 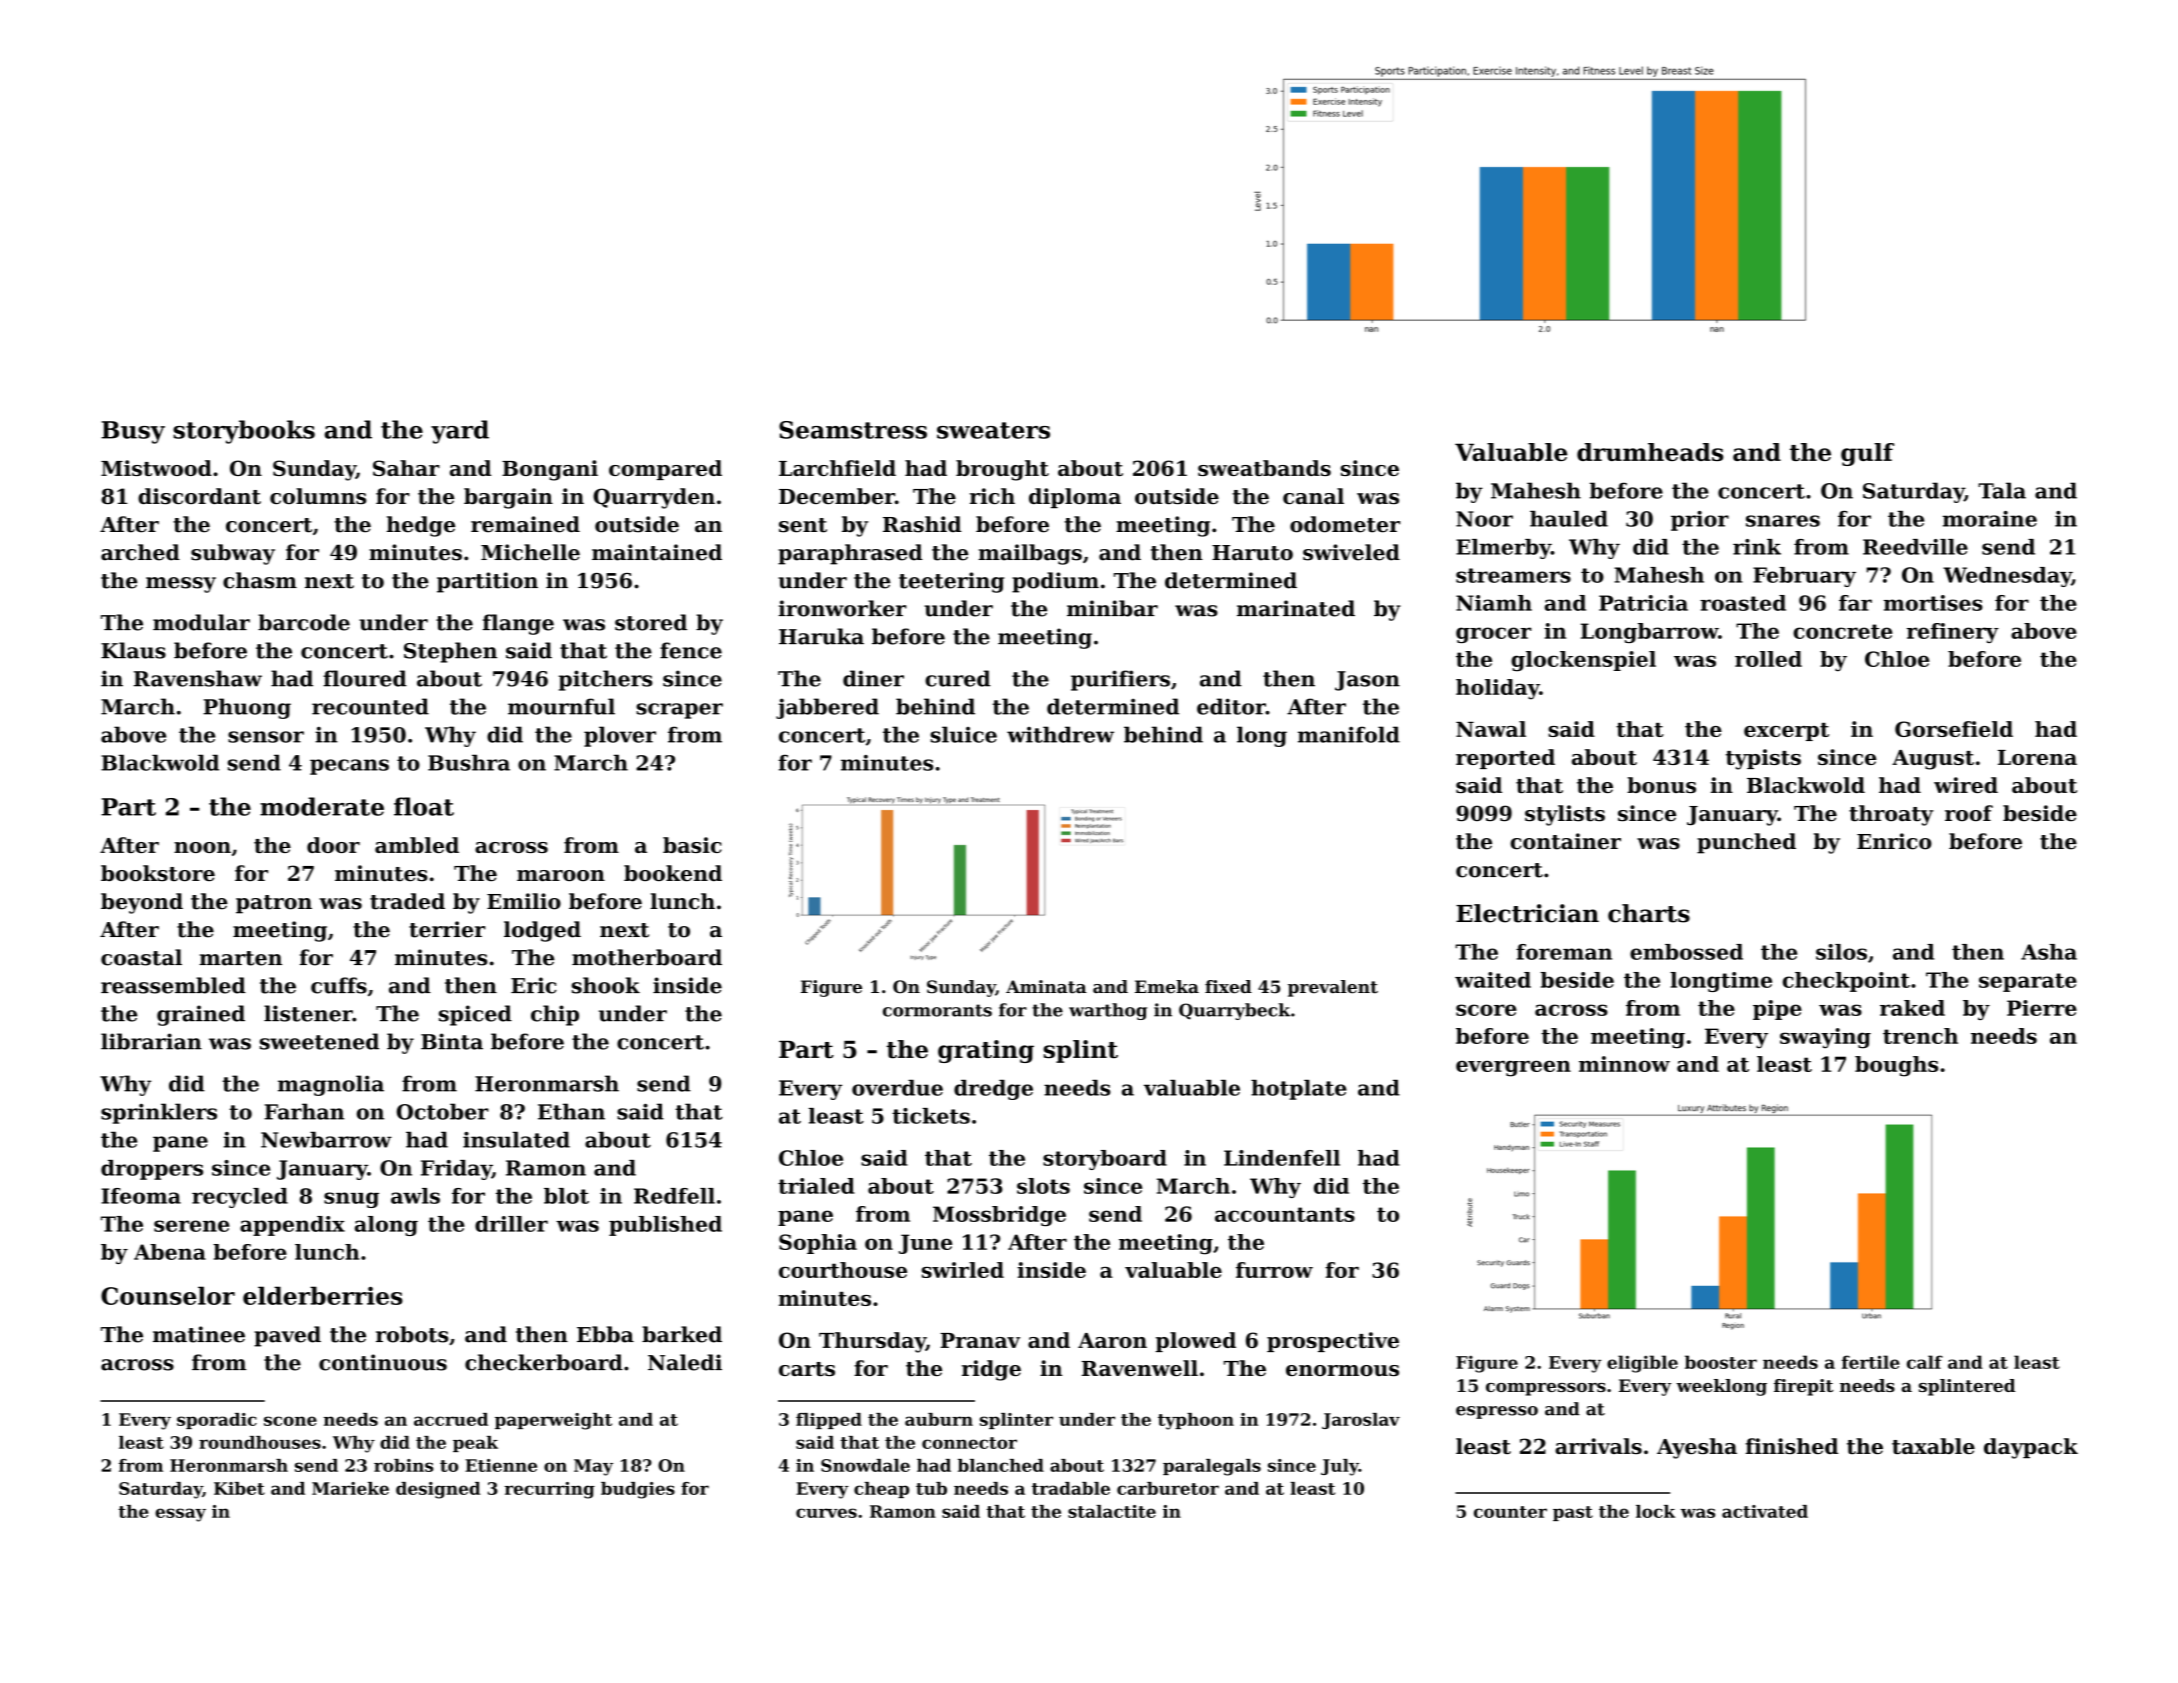 I want to click on boughs, so click(x=1896, y=1066).
